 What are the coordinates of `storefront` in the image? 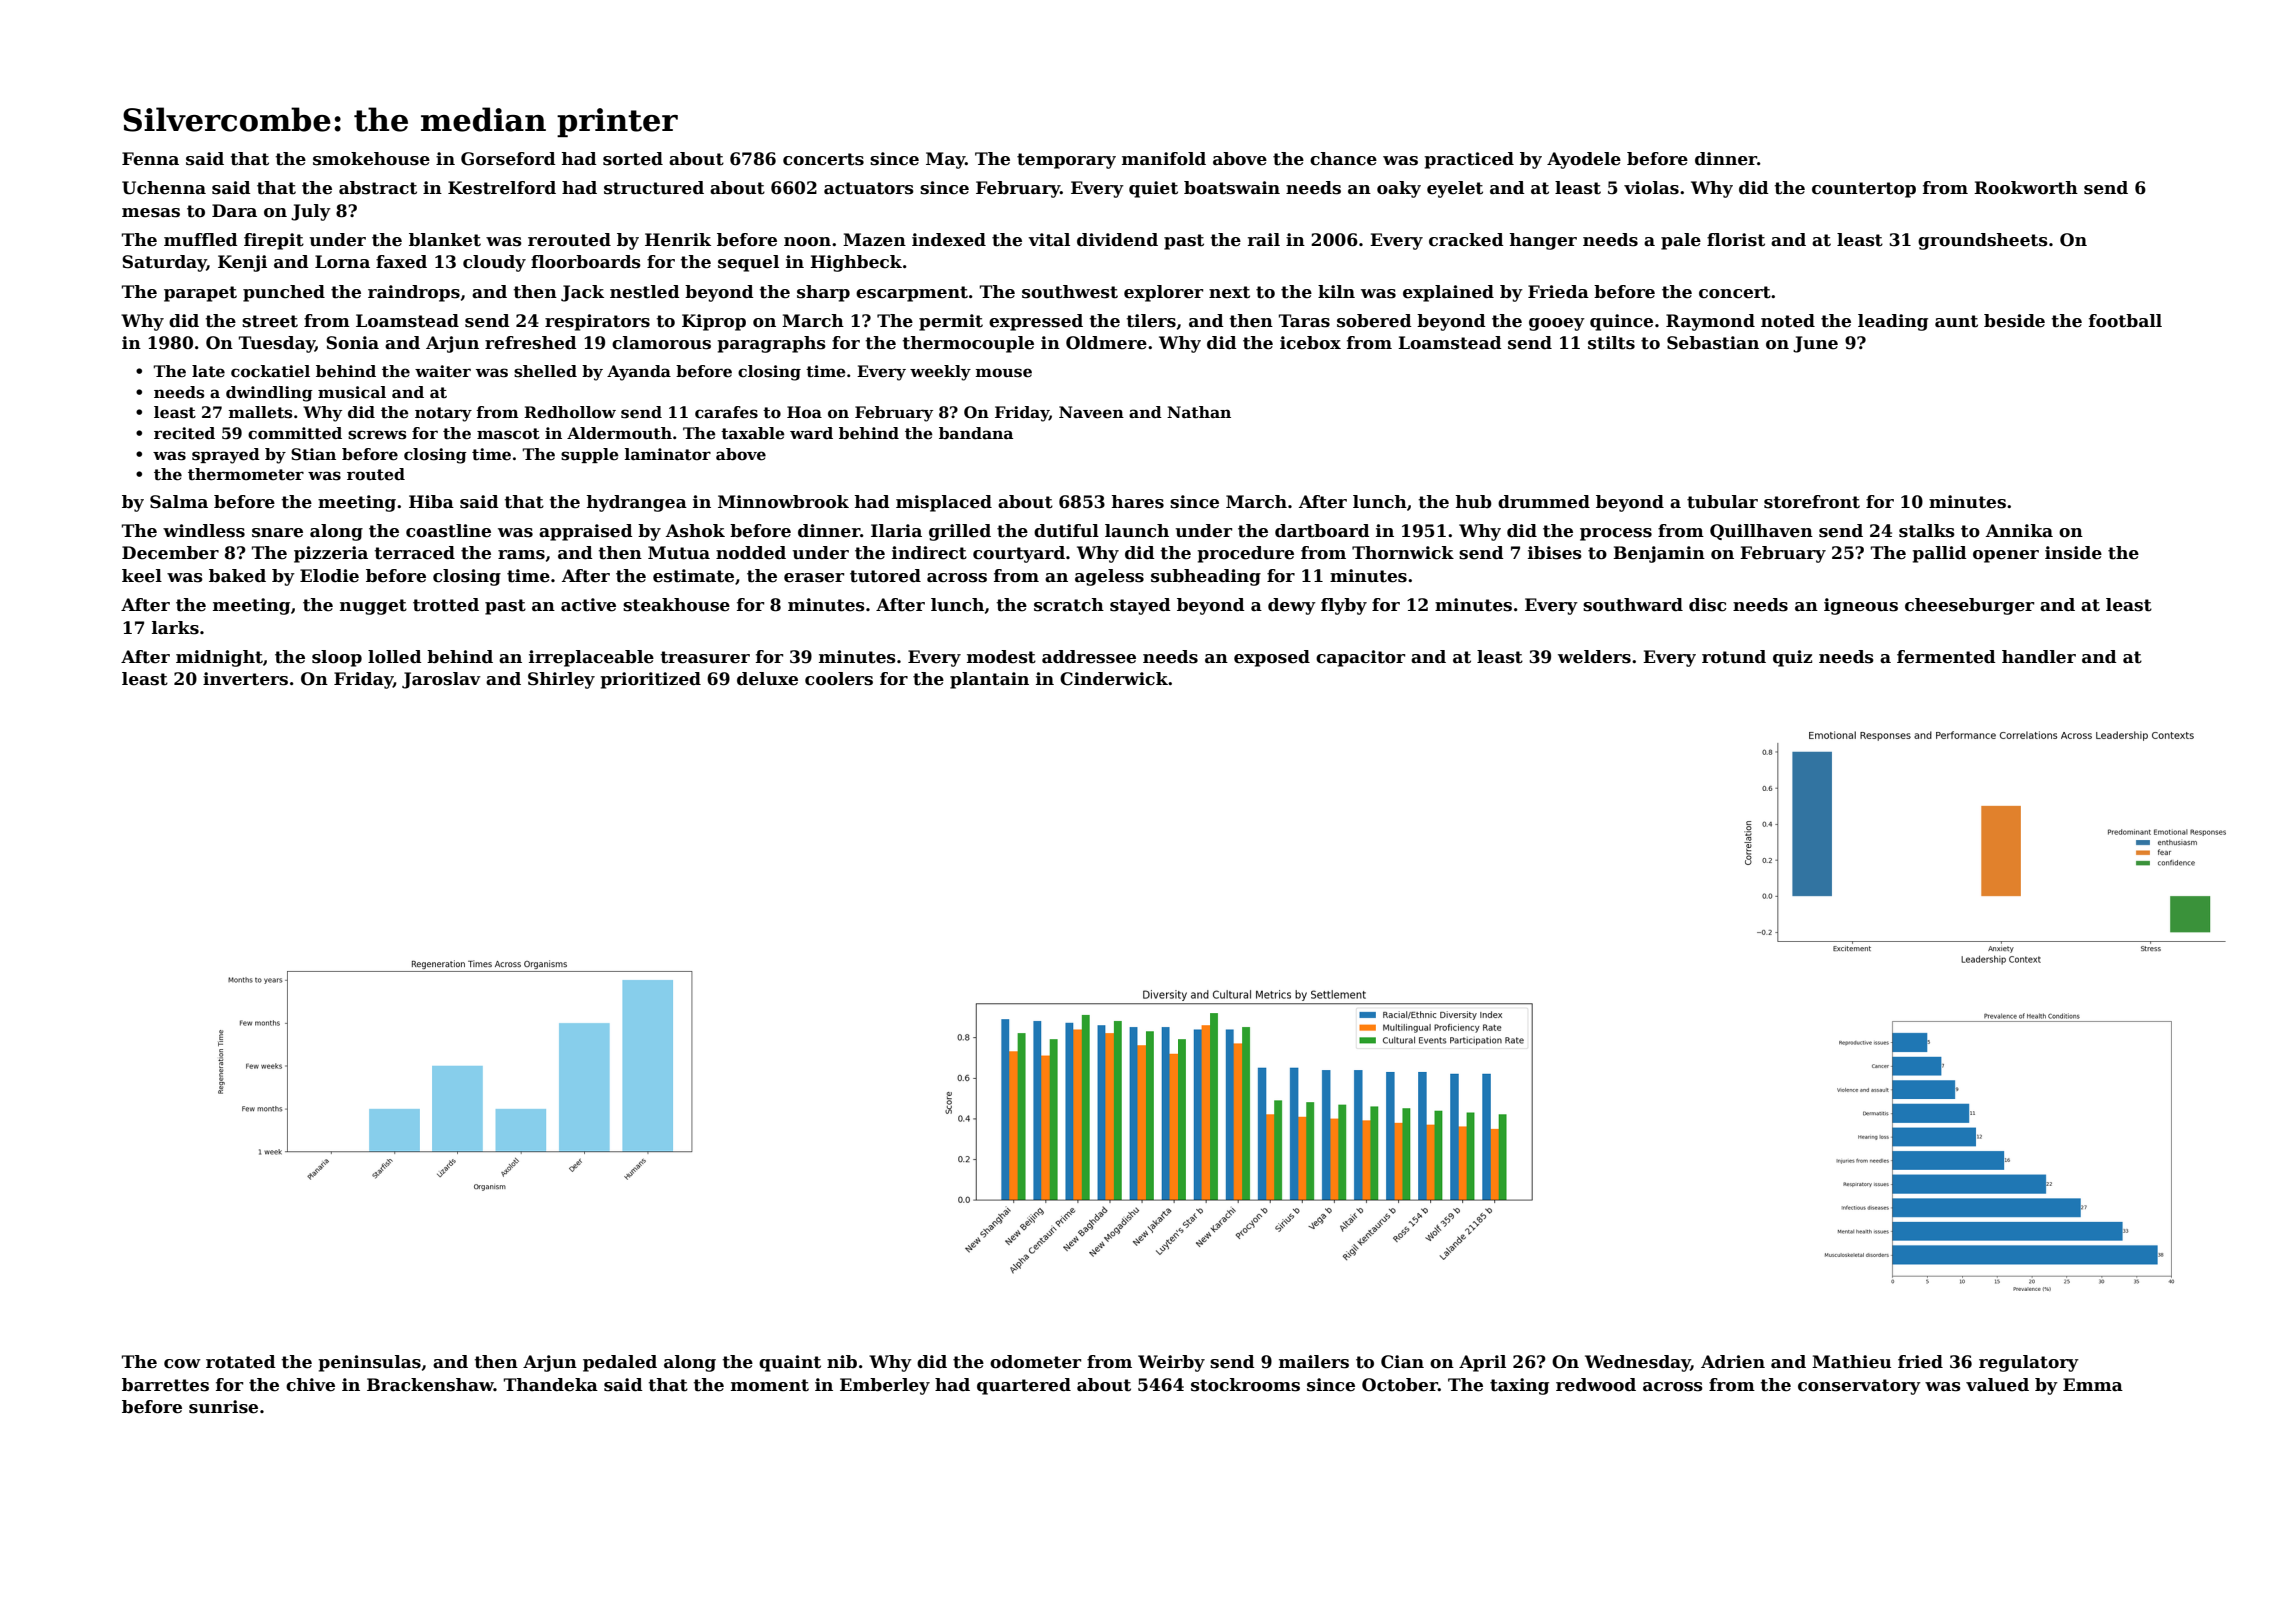 It's located at (1812, 502).
